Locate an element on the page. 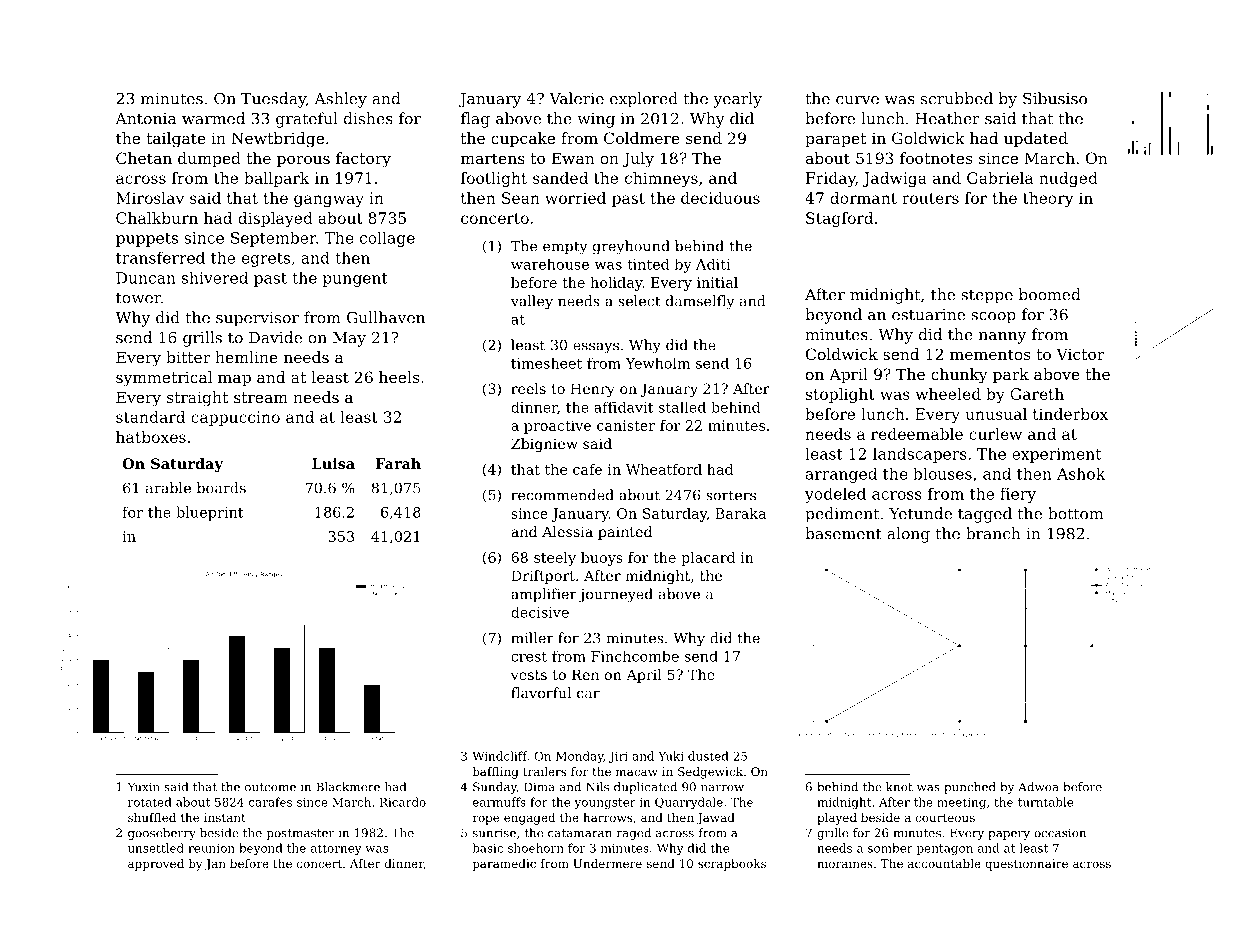 Image resolution: width=1233 pixels, height=952 pixels. explored is located at coordinates (644, 100).
